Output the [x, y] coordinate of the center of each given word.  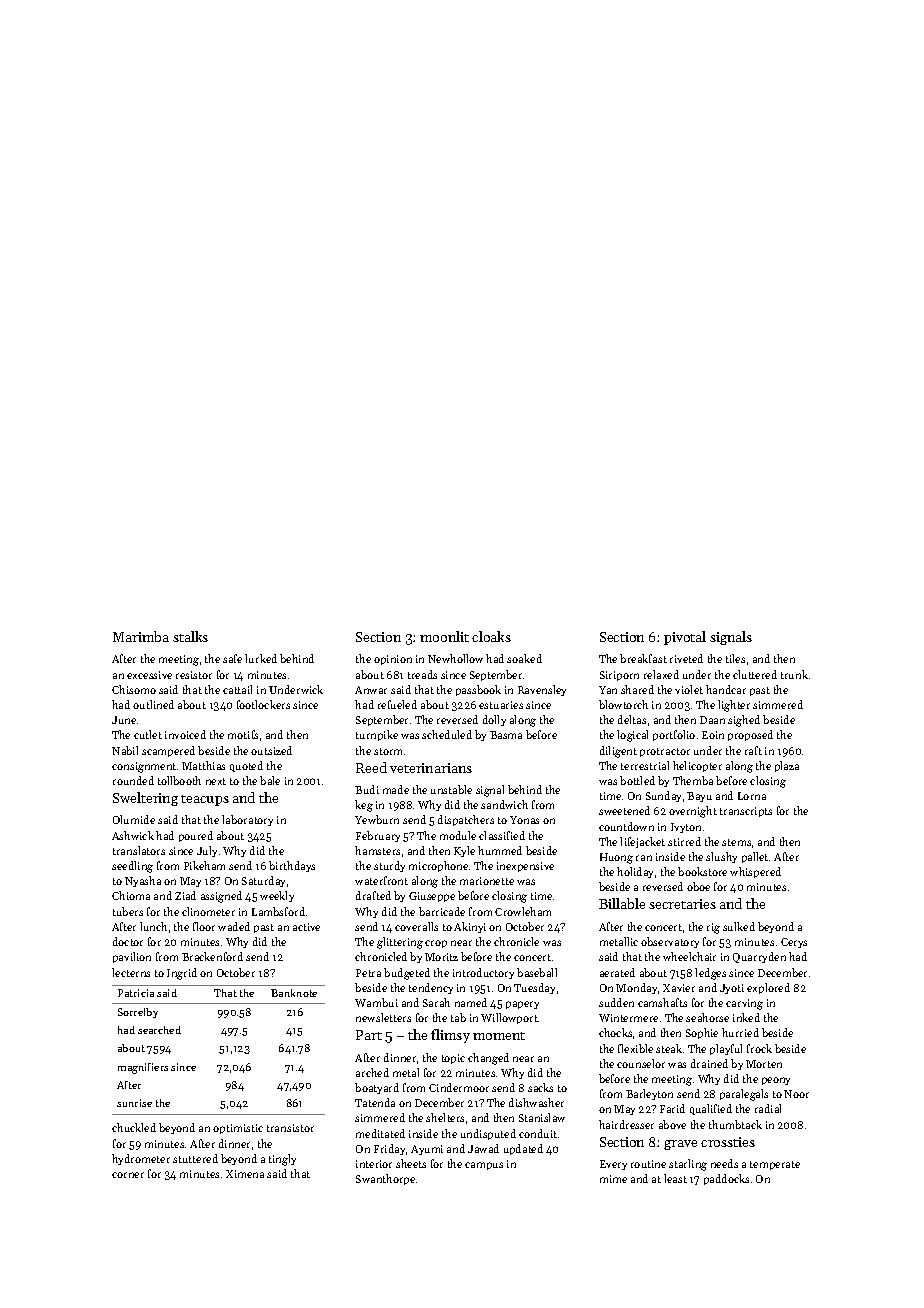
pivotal [685, 638]
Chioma [131, 895]
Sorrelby [138, 1013]
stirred [684, 841]
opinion [393, 660]
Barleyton [649, 1094]
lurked [261, 658]
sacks [540, 1087]
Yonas [524, 820]
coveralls [416, 926]
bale [270, 780]
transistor [290, 1128]
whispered [755, 872]
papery [522, 1005]
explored [768, 988]
